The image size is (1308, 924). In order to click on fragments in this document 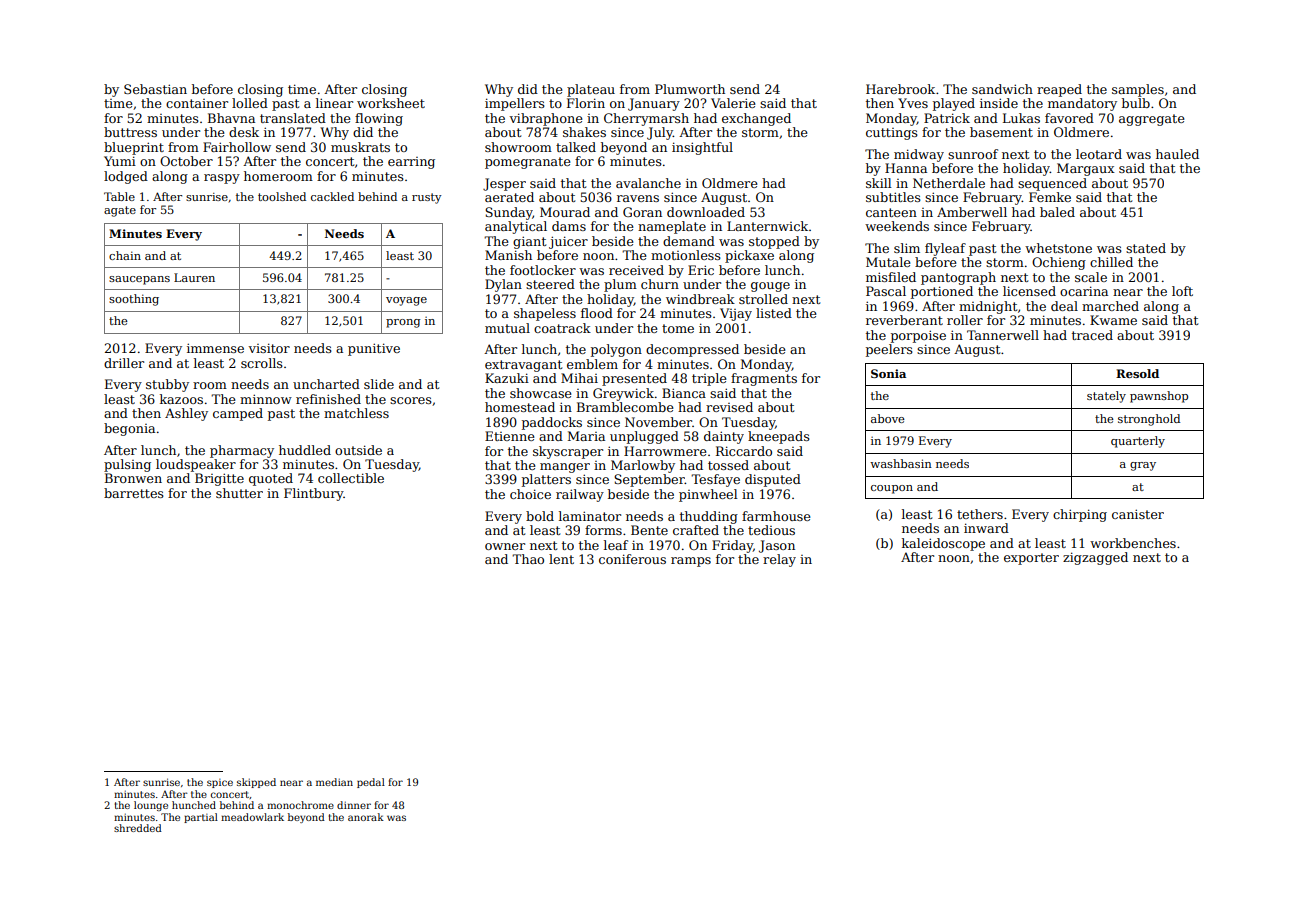, I will do `click(764, 379)`.
